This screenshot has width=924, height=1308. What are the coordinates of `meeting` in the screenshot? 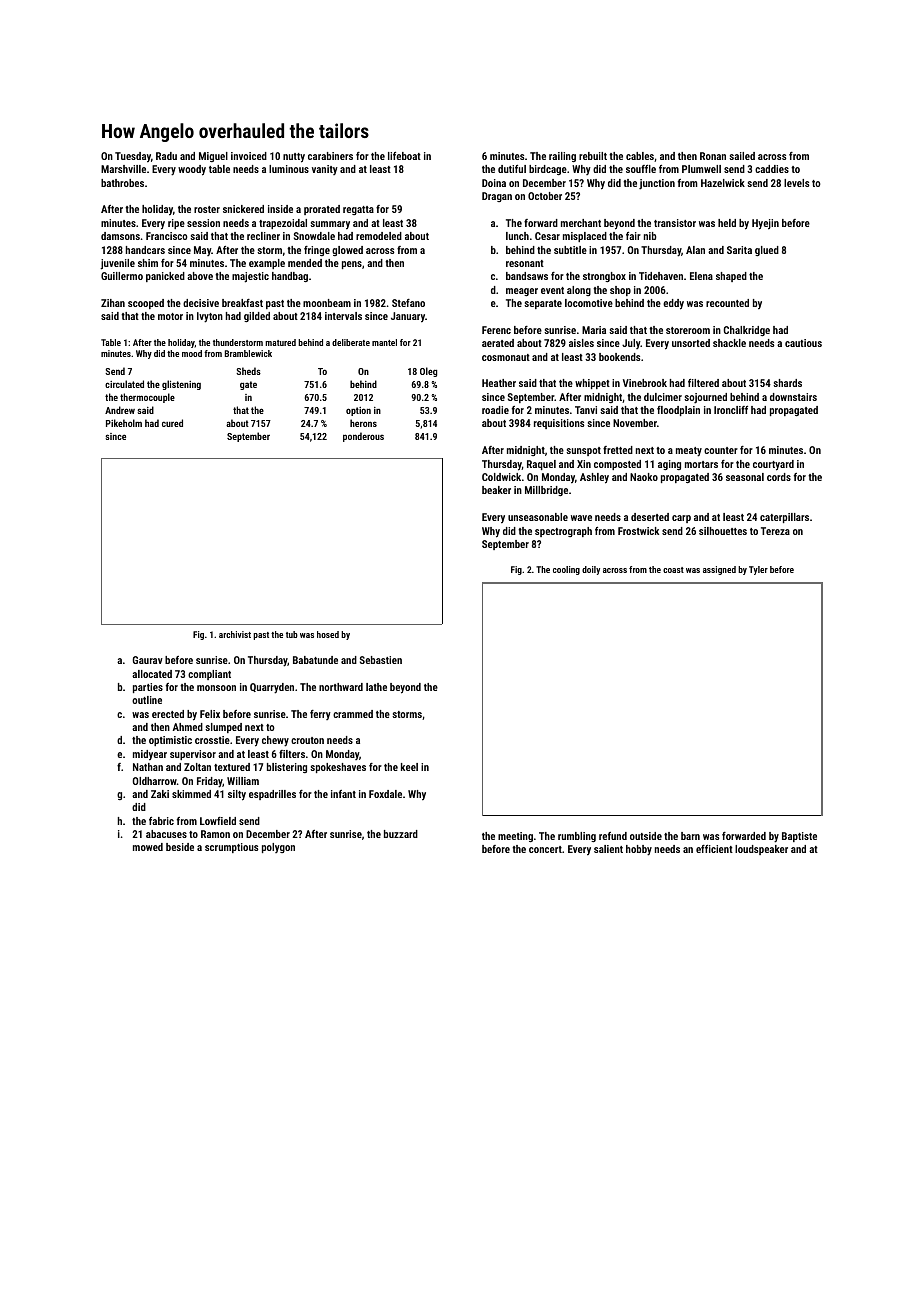 It's located at (515, 837).
